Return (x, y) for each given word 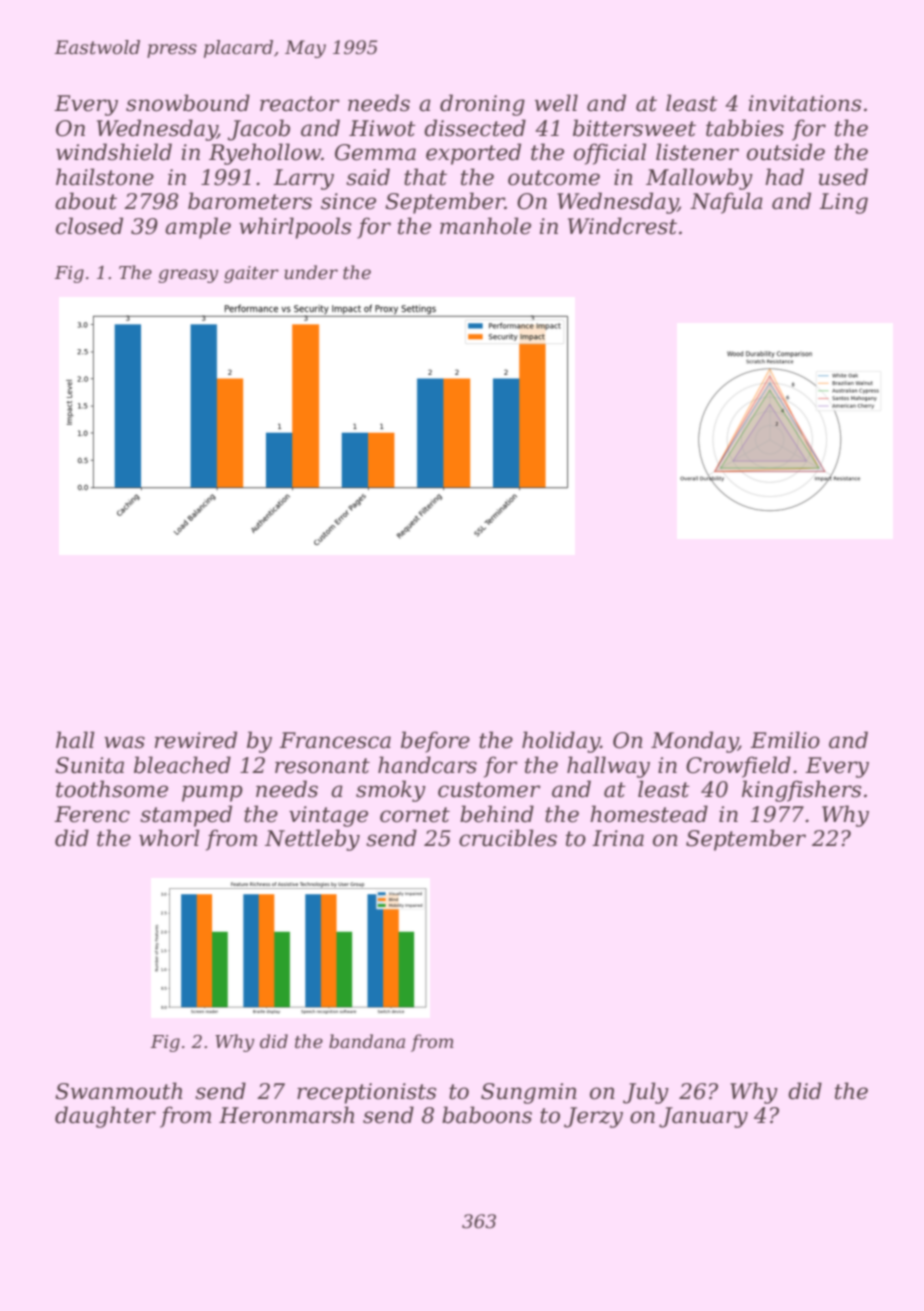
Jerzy (593, 1117)
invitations (804, 103)
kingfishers (801, 791)
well (556, 103)
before (435, 742)
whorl (169, 838)
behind (497, 814)
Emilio (785, 740)
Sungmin (529, 1093)
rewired (196, 740)
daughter (105, 1117)
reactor (300, 104)
